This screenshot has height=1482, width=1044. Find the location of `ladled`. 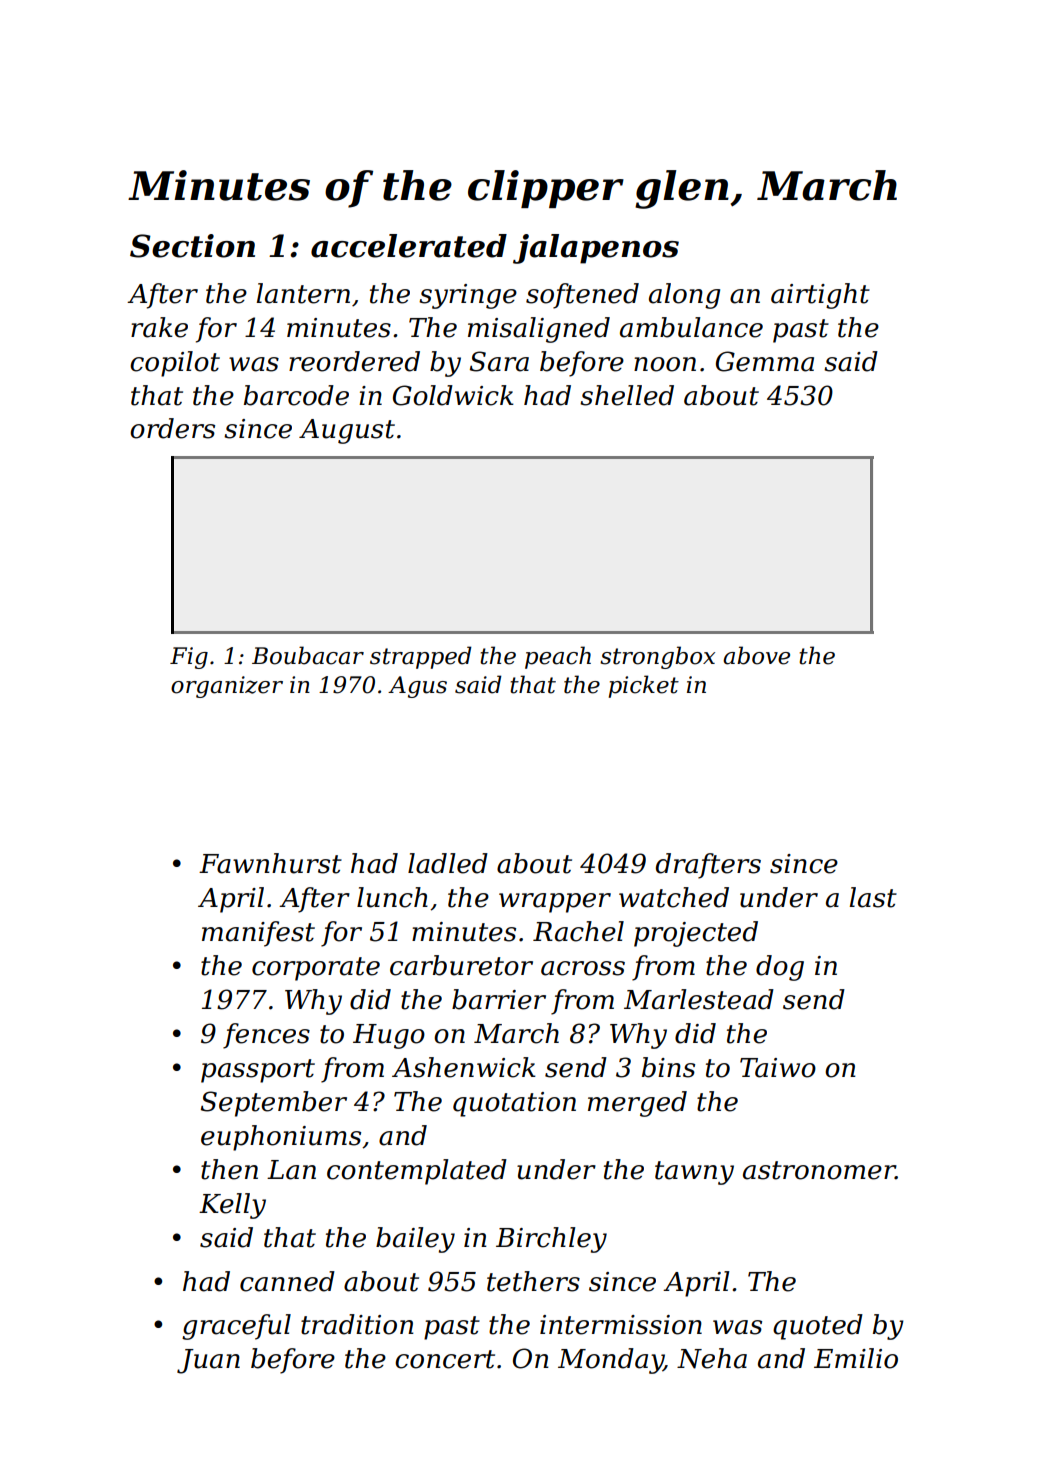

ladled is located at coordinates (448, 863).
